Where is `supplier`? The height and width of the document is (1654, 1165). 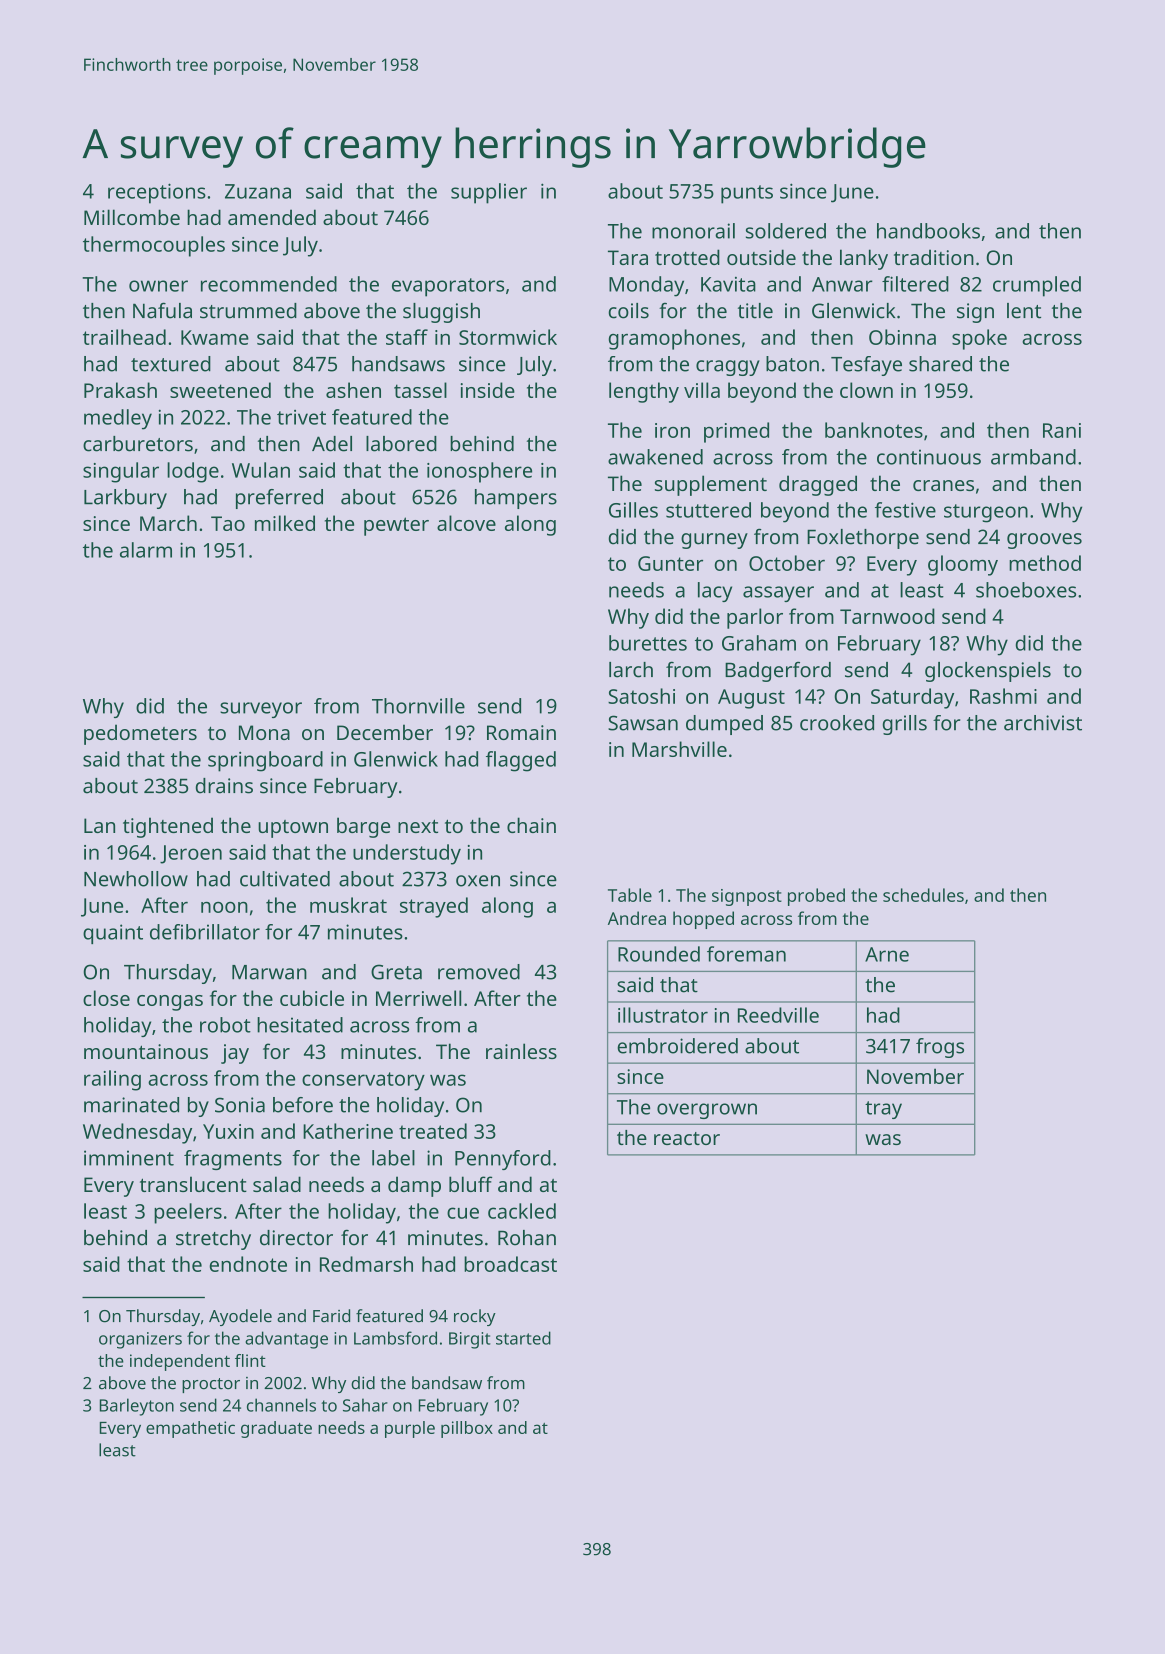 supplier is located at coordinates (489, 193).
